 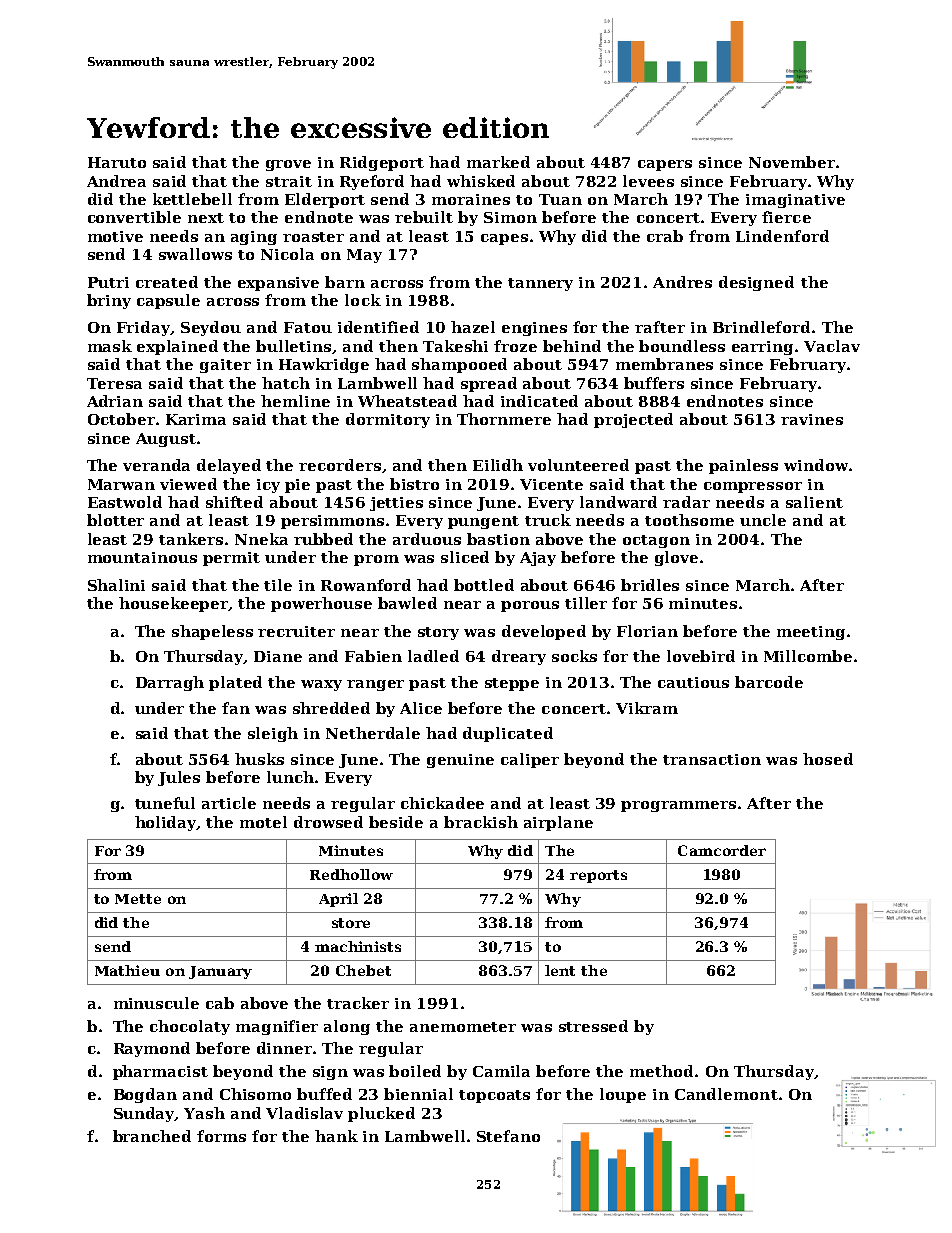 What do you see at coordinates (351, 923) in the document?
I see `store` at bounding box center [351, 923].
